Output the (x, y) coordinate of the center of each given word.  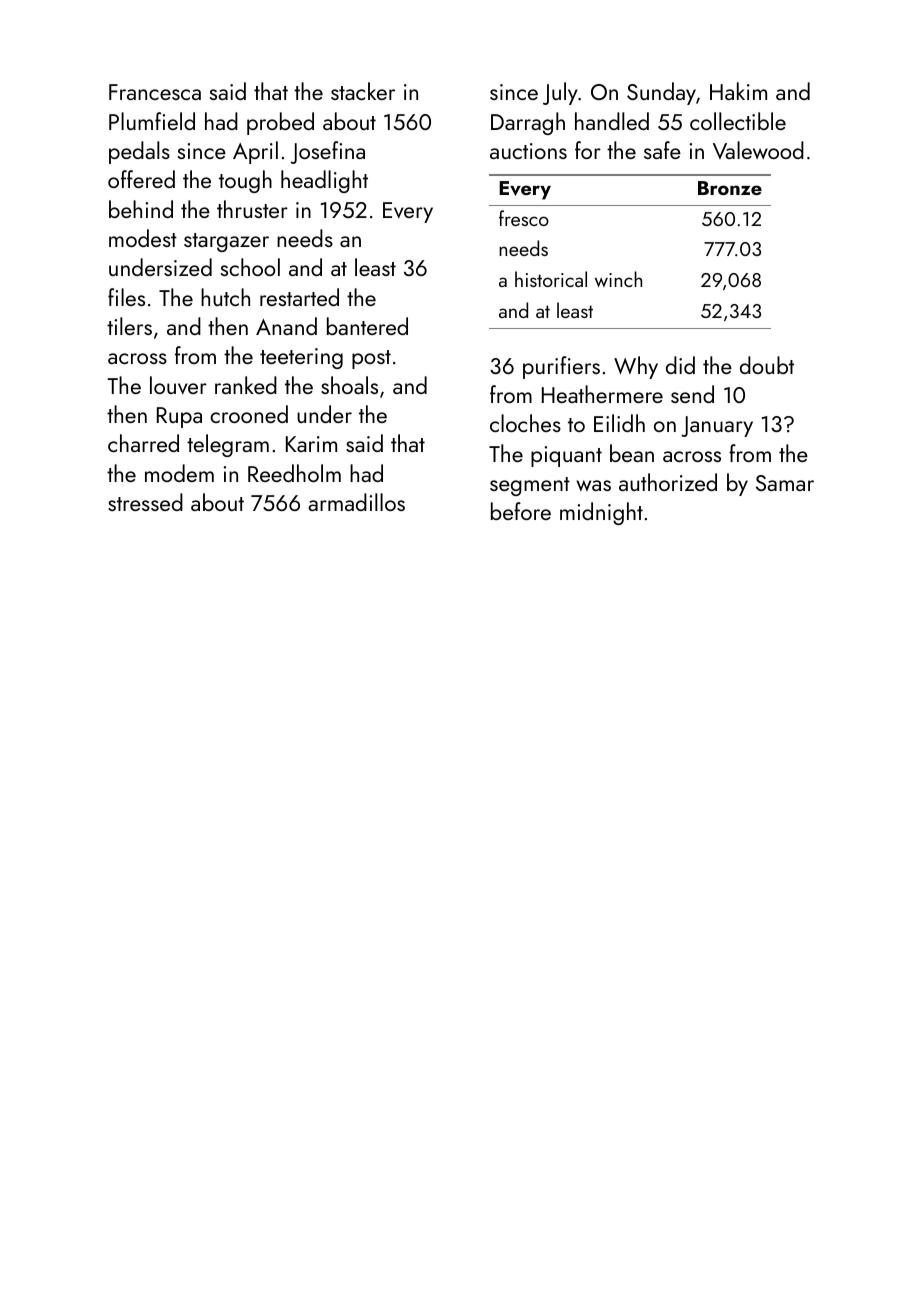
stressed (145, 502)
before (521, 511)
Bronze (730, 188)
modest (143, 238)
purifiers (561, 367)
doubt (767, 365)
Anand (286, 326)
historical (551, 279)
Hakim (738, 91)
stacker (363, 91)
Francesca (155, 92)
